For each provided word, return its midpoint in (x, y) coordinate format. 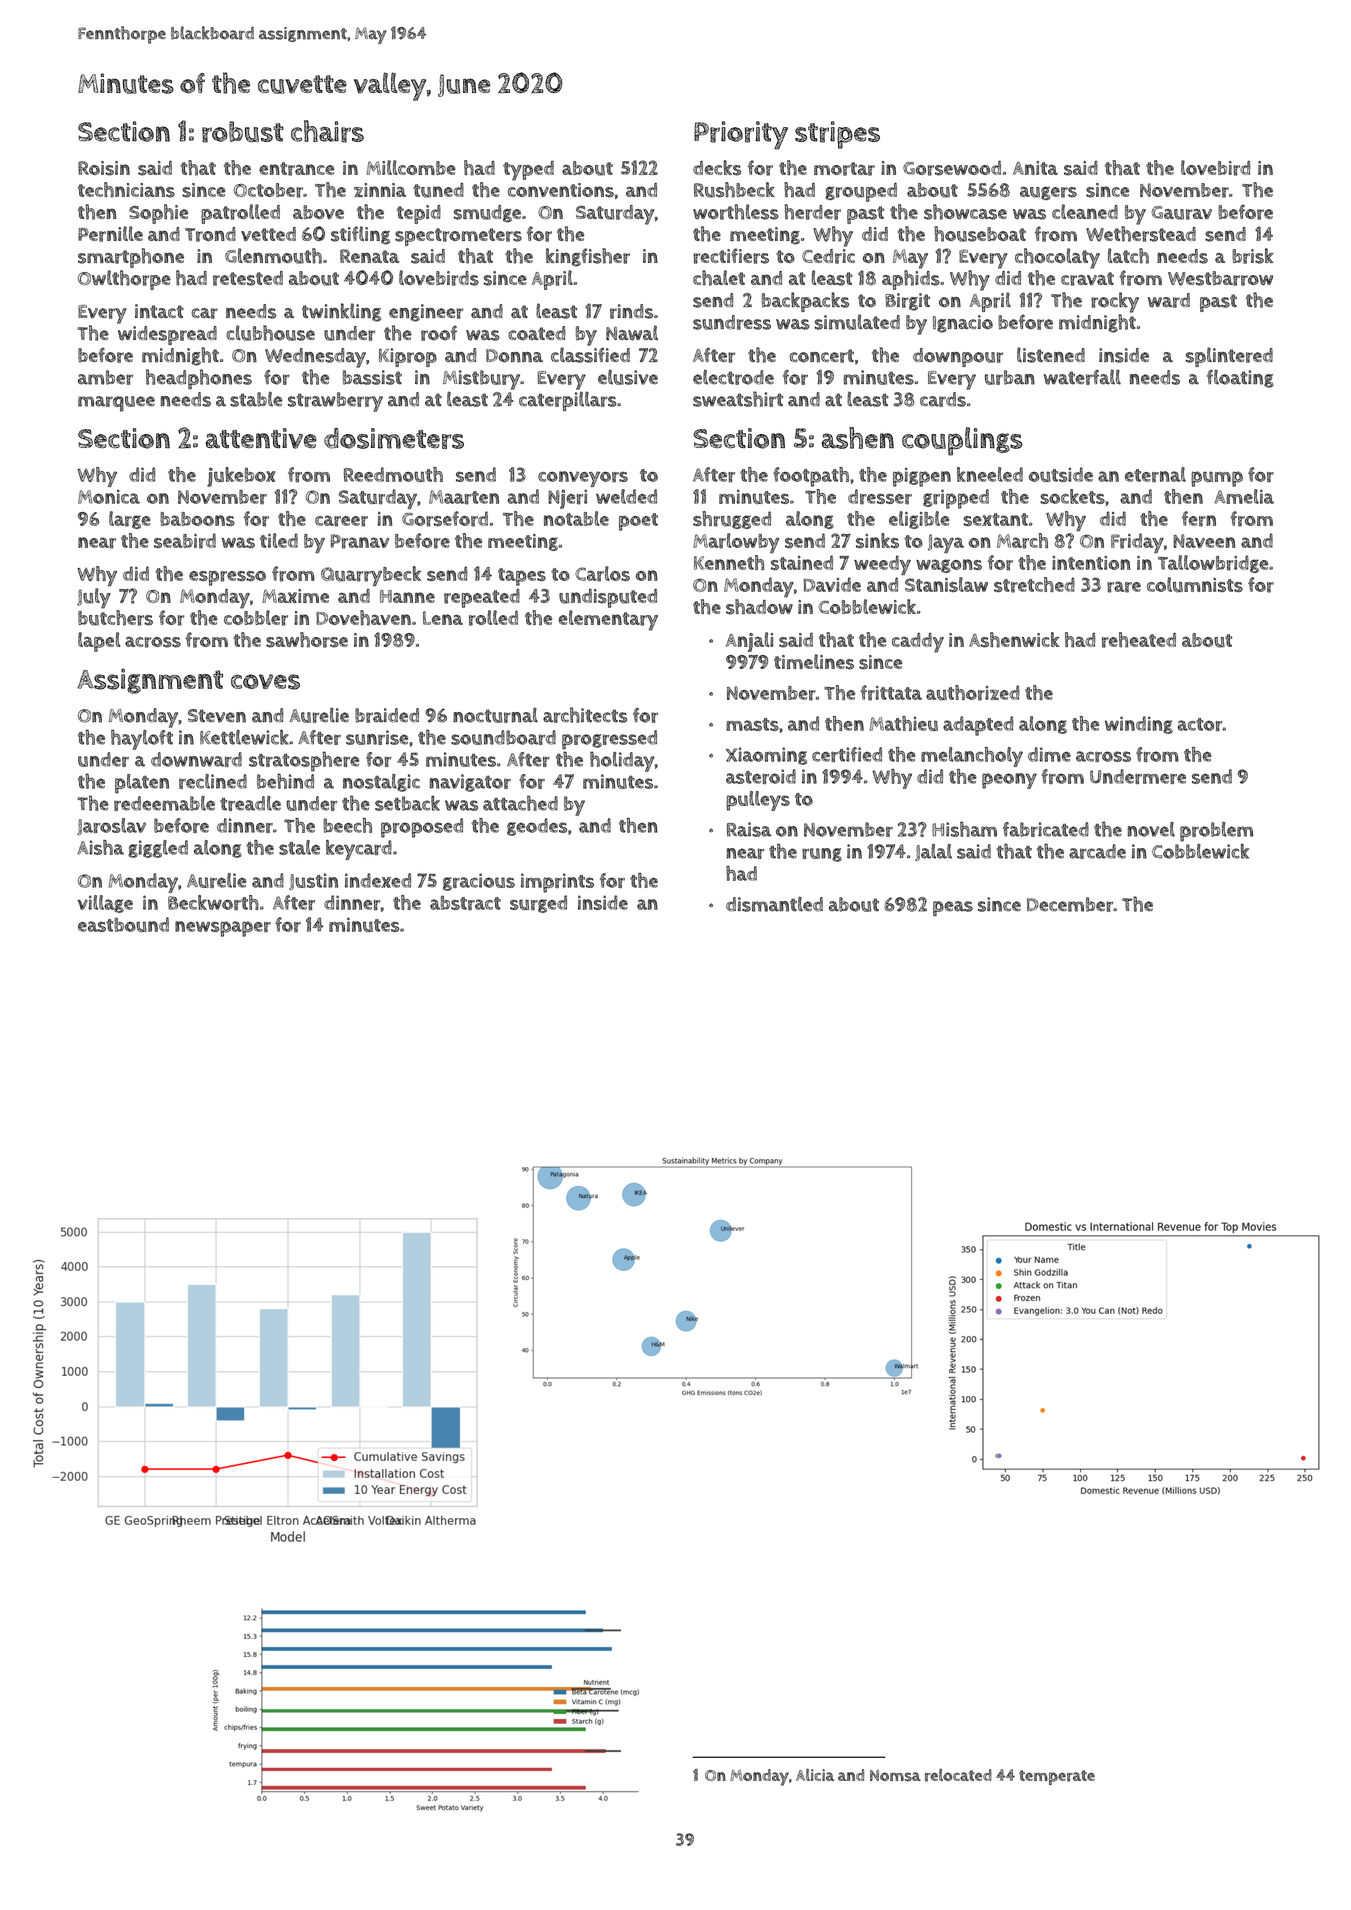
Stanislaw (946, 584)
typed (528, 171)
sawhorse (307, 640)
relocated (958, 1775)
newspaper (223, 929)
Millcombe (411, 167)
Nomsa (895, 1776)
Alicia (815, 1775)
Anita (1035, 168)
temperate (1057, 1777)
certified (847, 754)
